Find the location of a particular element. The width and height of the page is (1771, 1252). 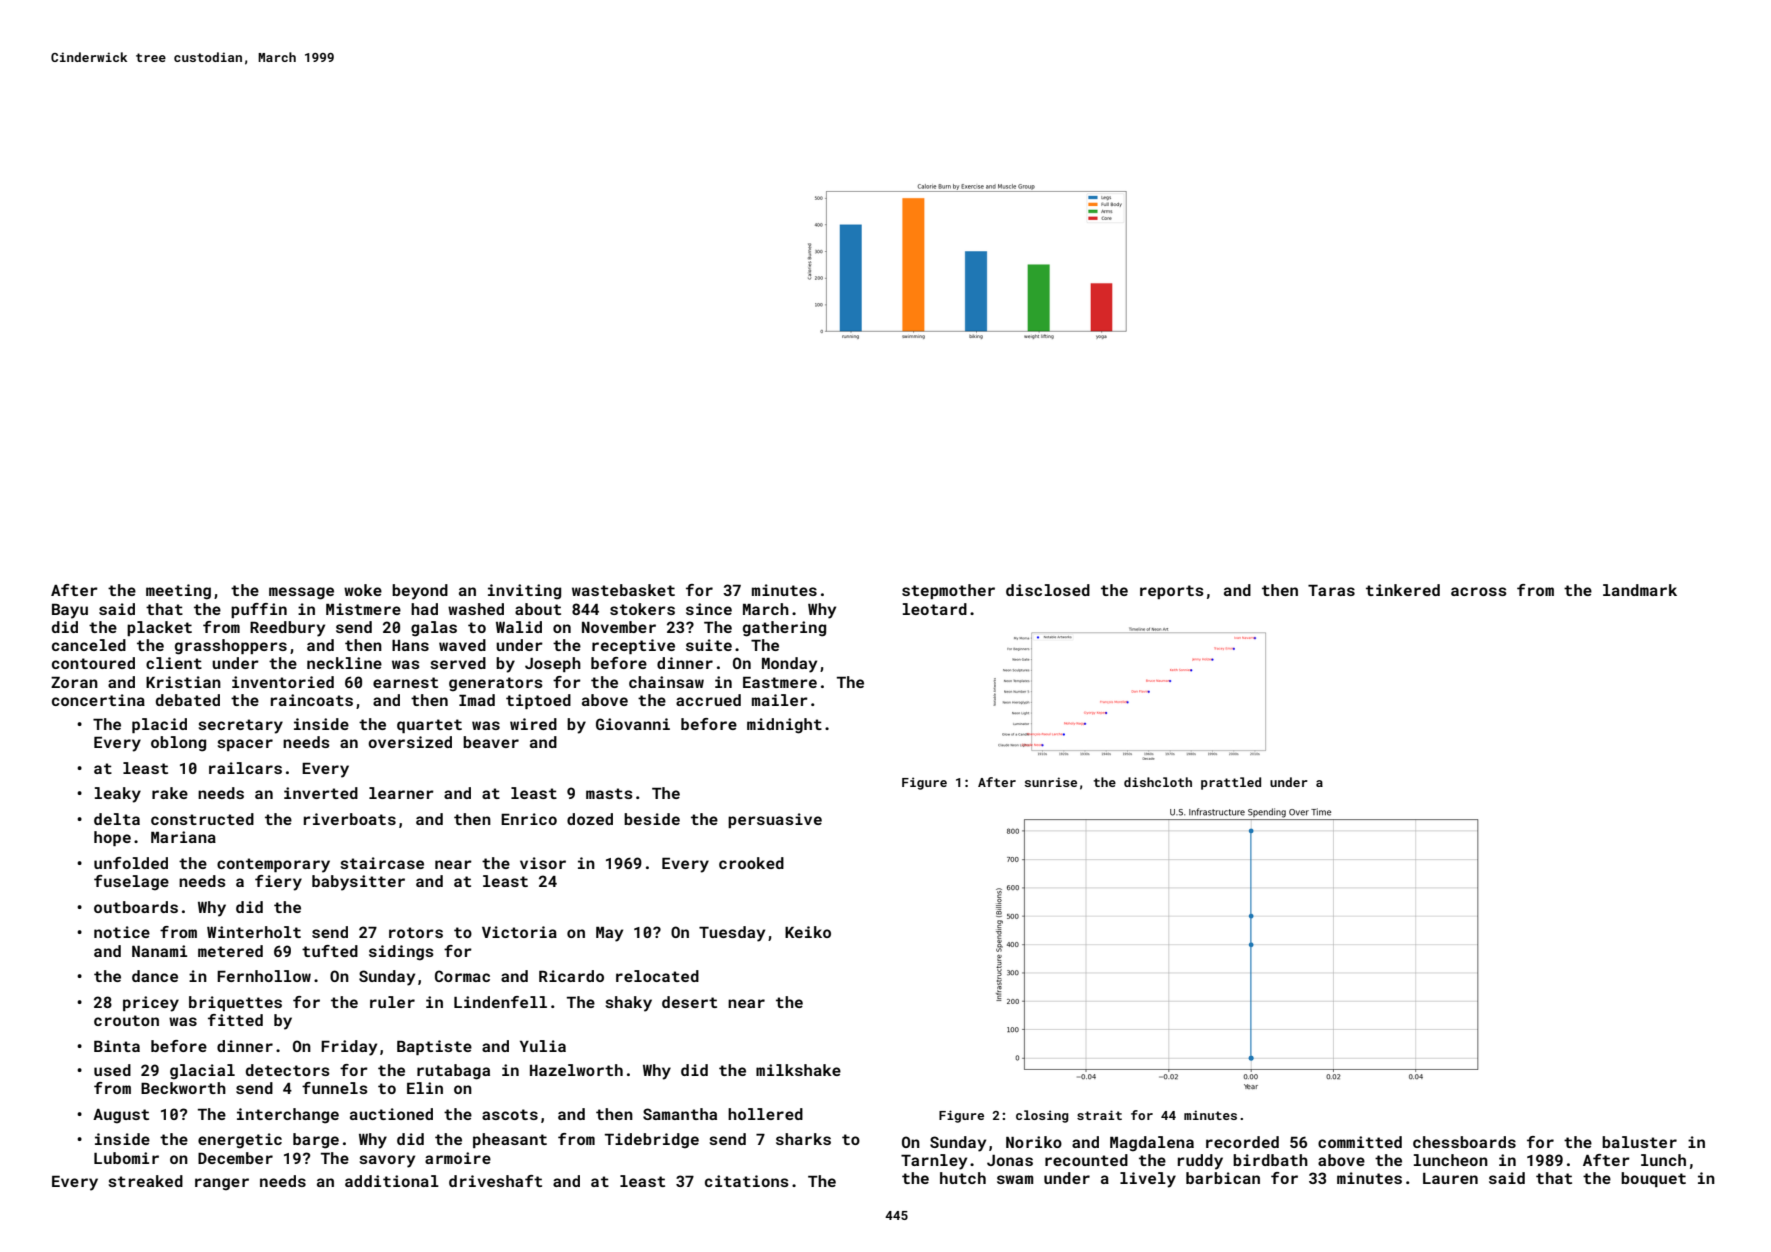

landmark is located at coordinates (1640, 590).
